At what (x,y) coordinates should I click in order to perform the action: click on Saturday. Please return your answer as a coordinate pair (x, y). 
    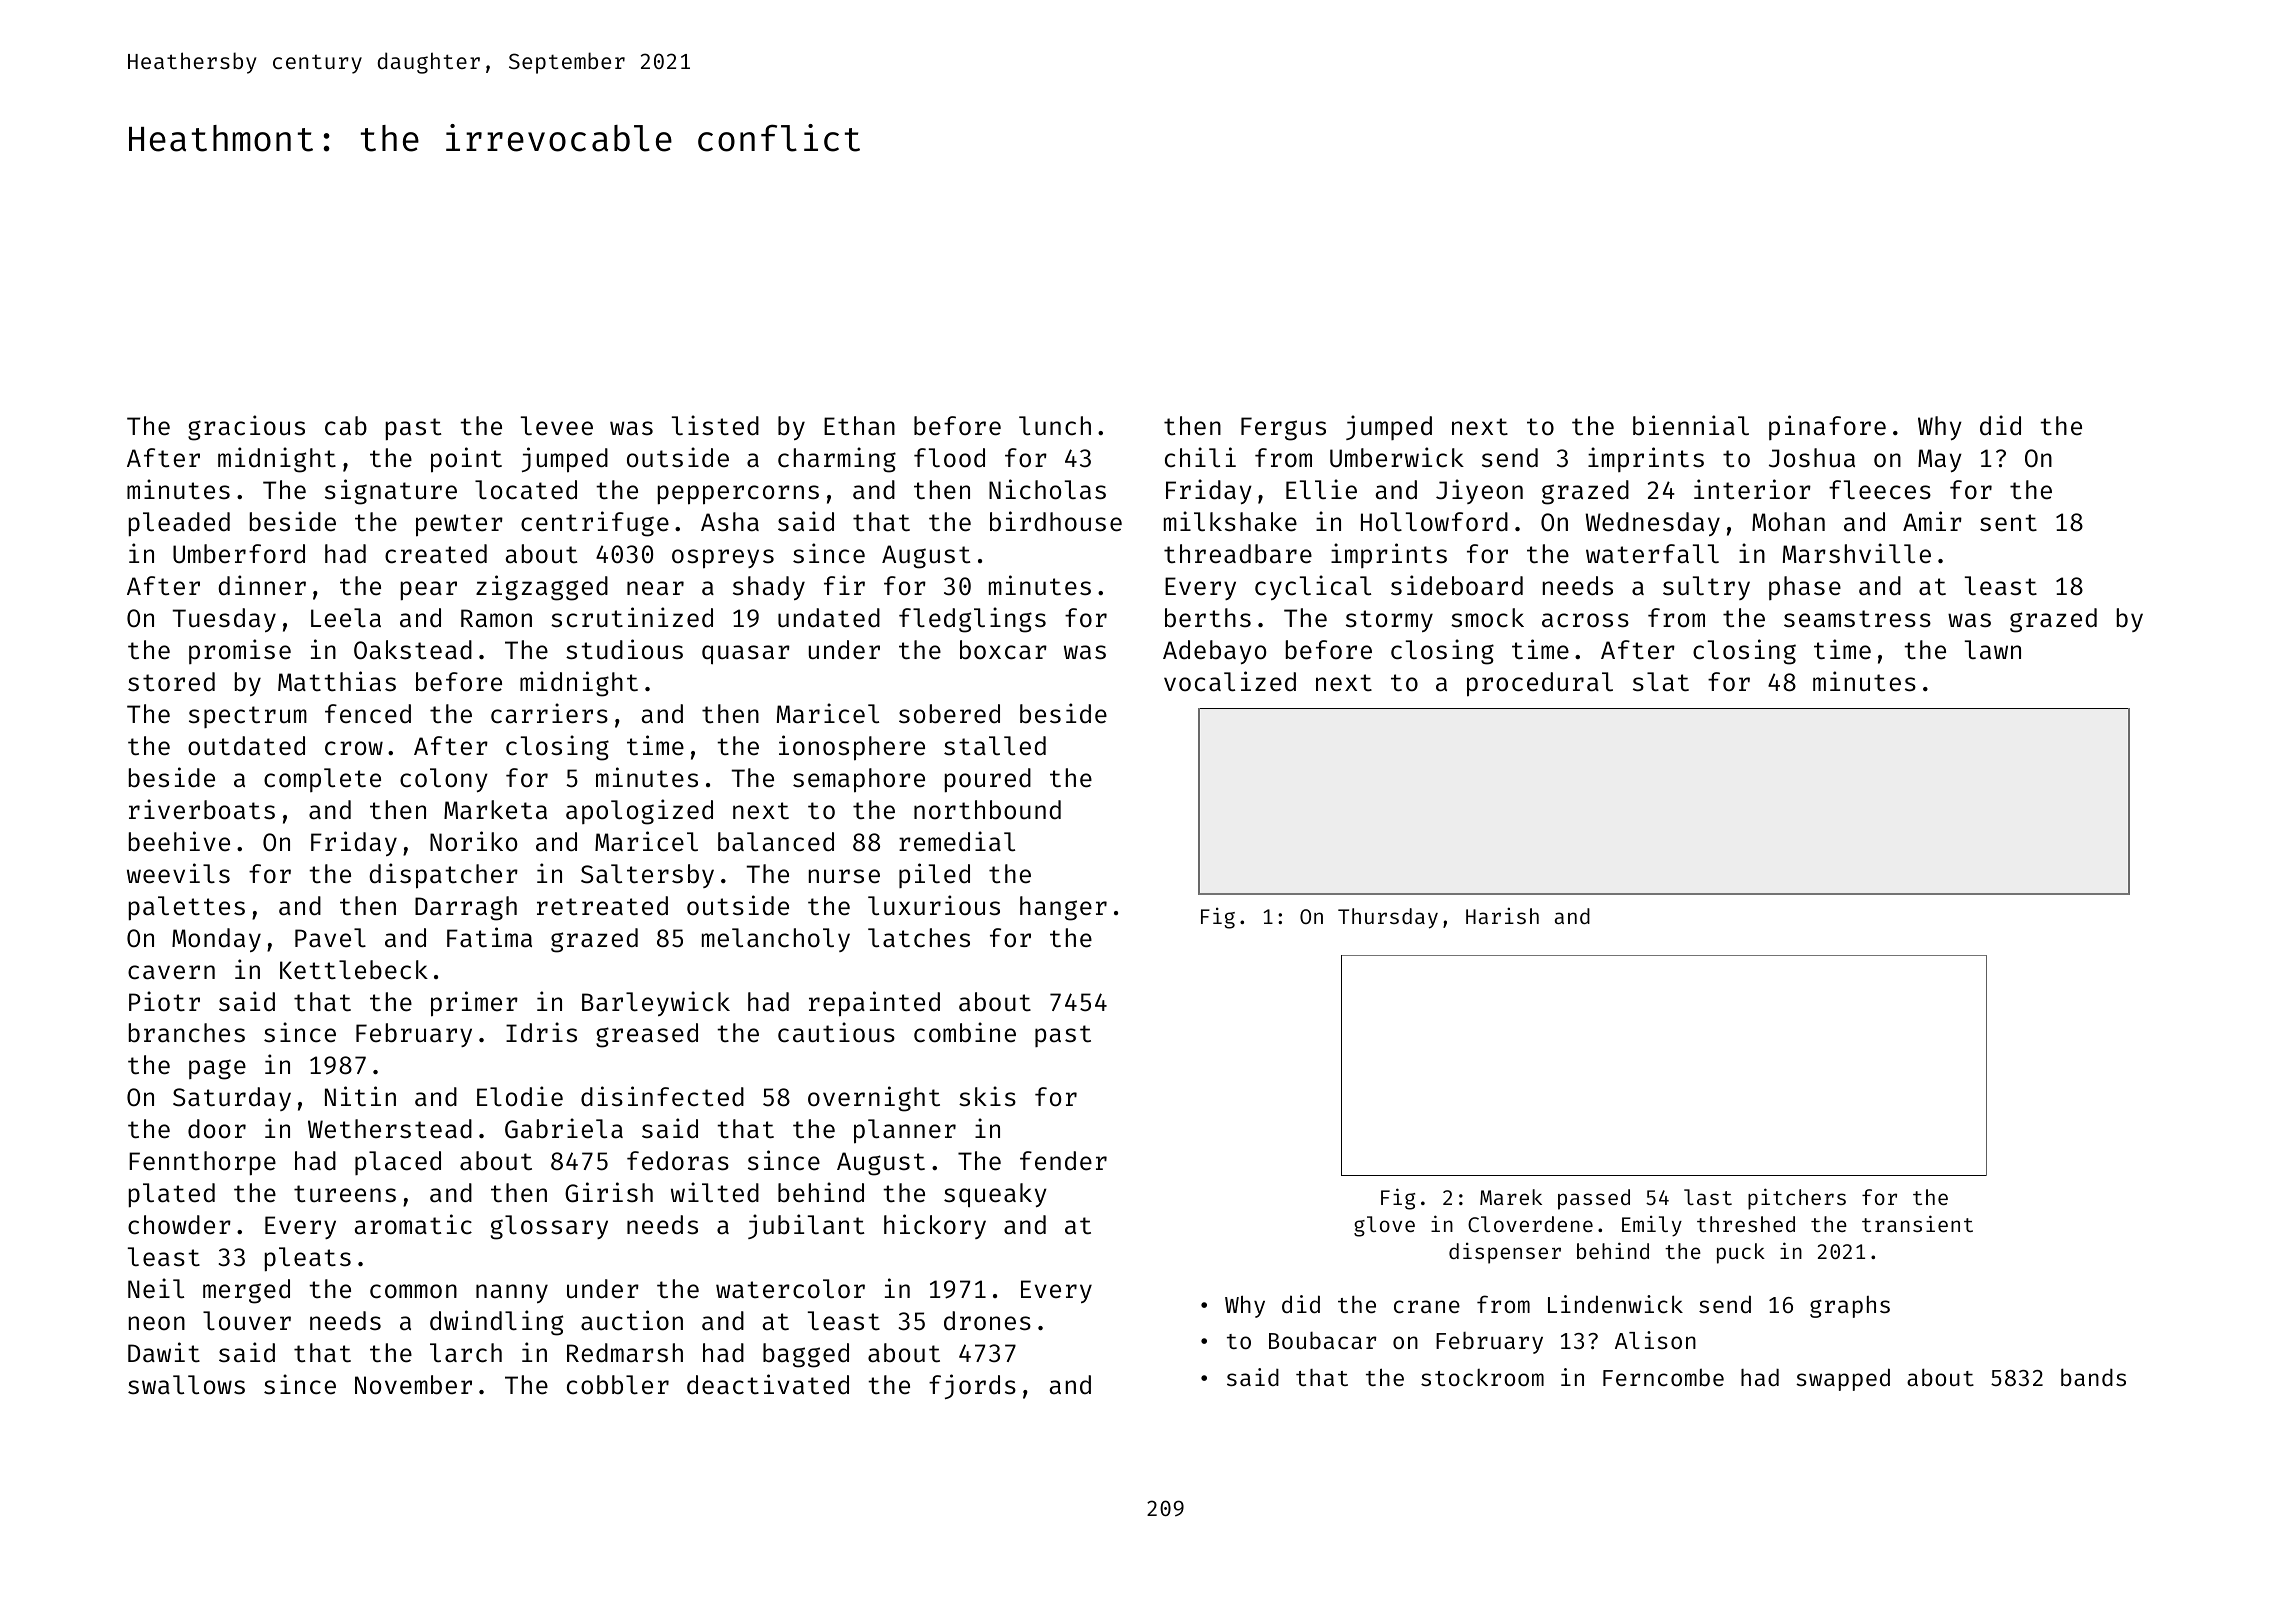
    Looking at the image, I should click on (232, 1099).
